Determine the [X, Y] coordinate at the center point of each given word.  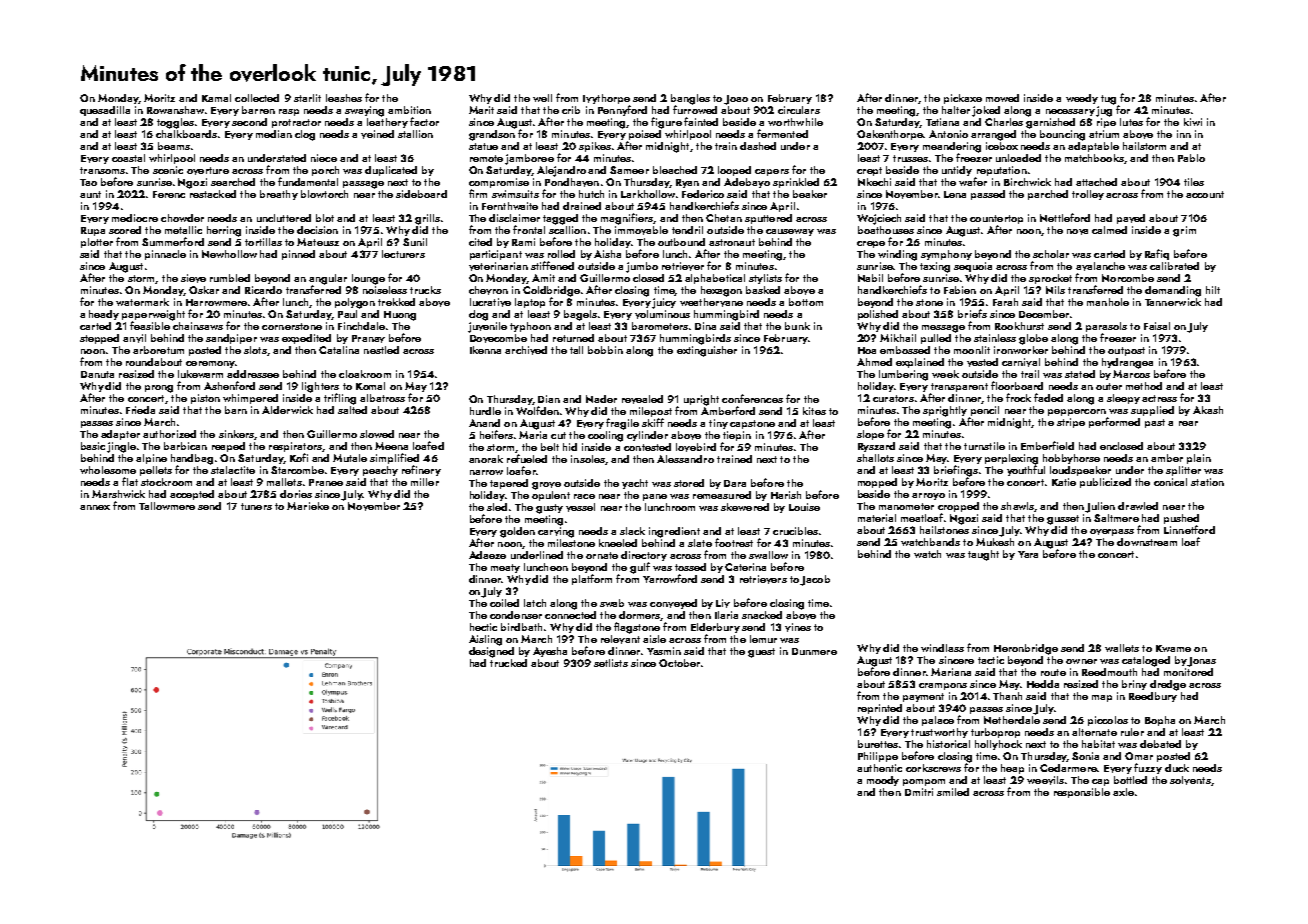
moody [883, 781]
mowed [1002, 98]
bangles [690, 99]
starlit [307, 98]
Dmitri [919, 792]
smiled [953, 792]
